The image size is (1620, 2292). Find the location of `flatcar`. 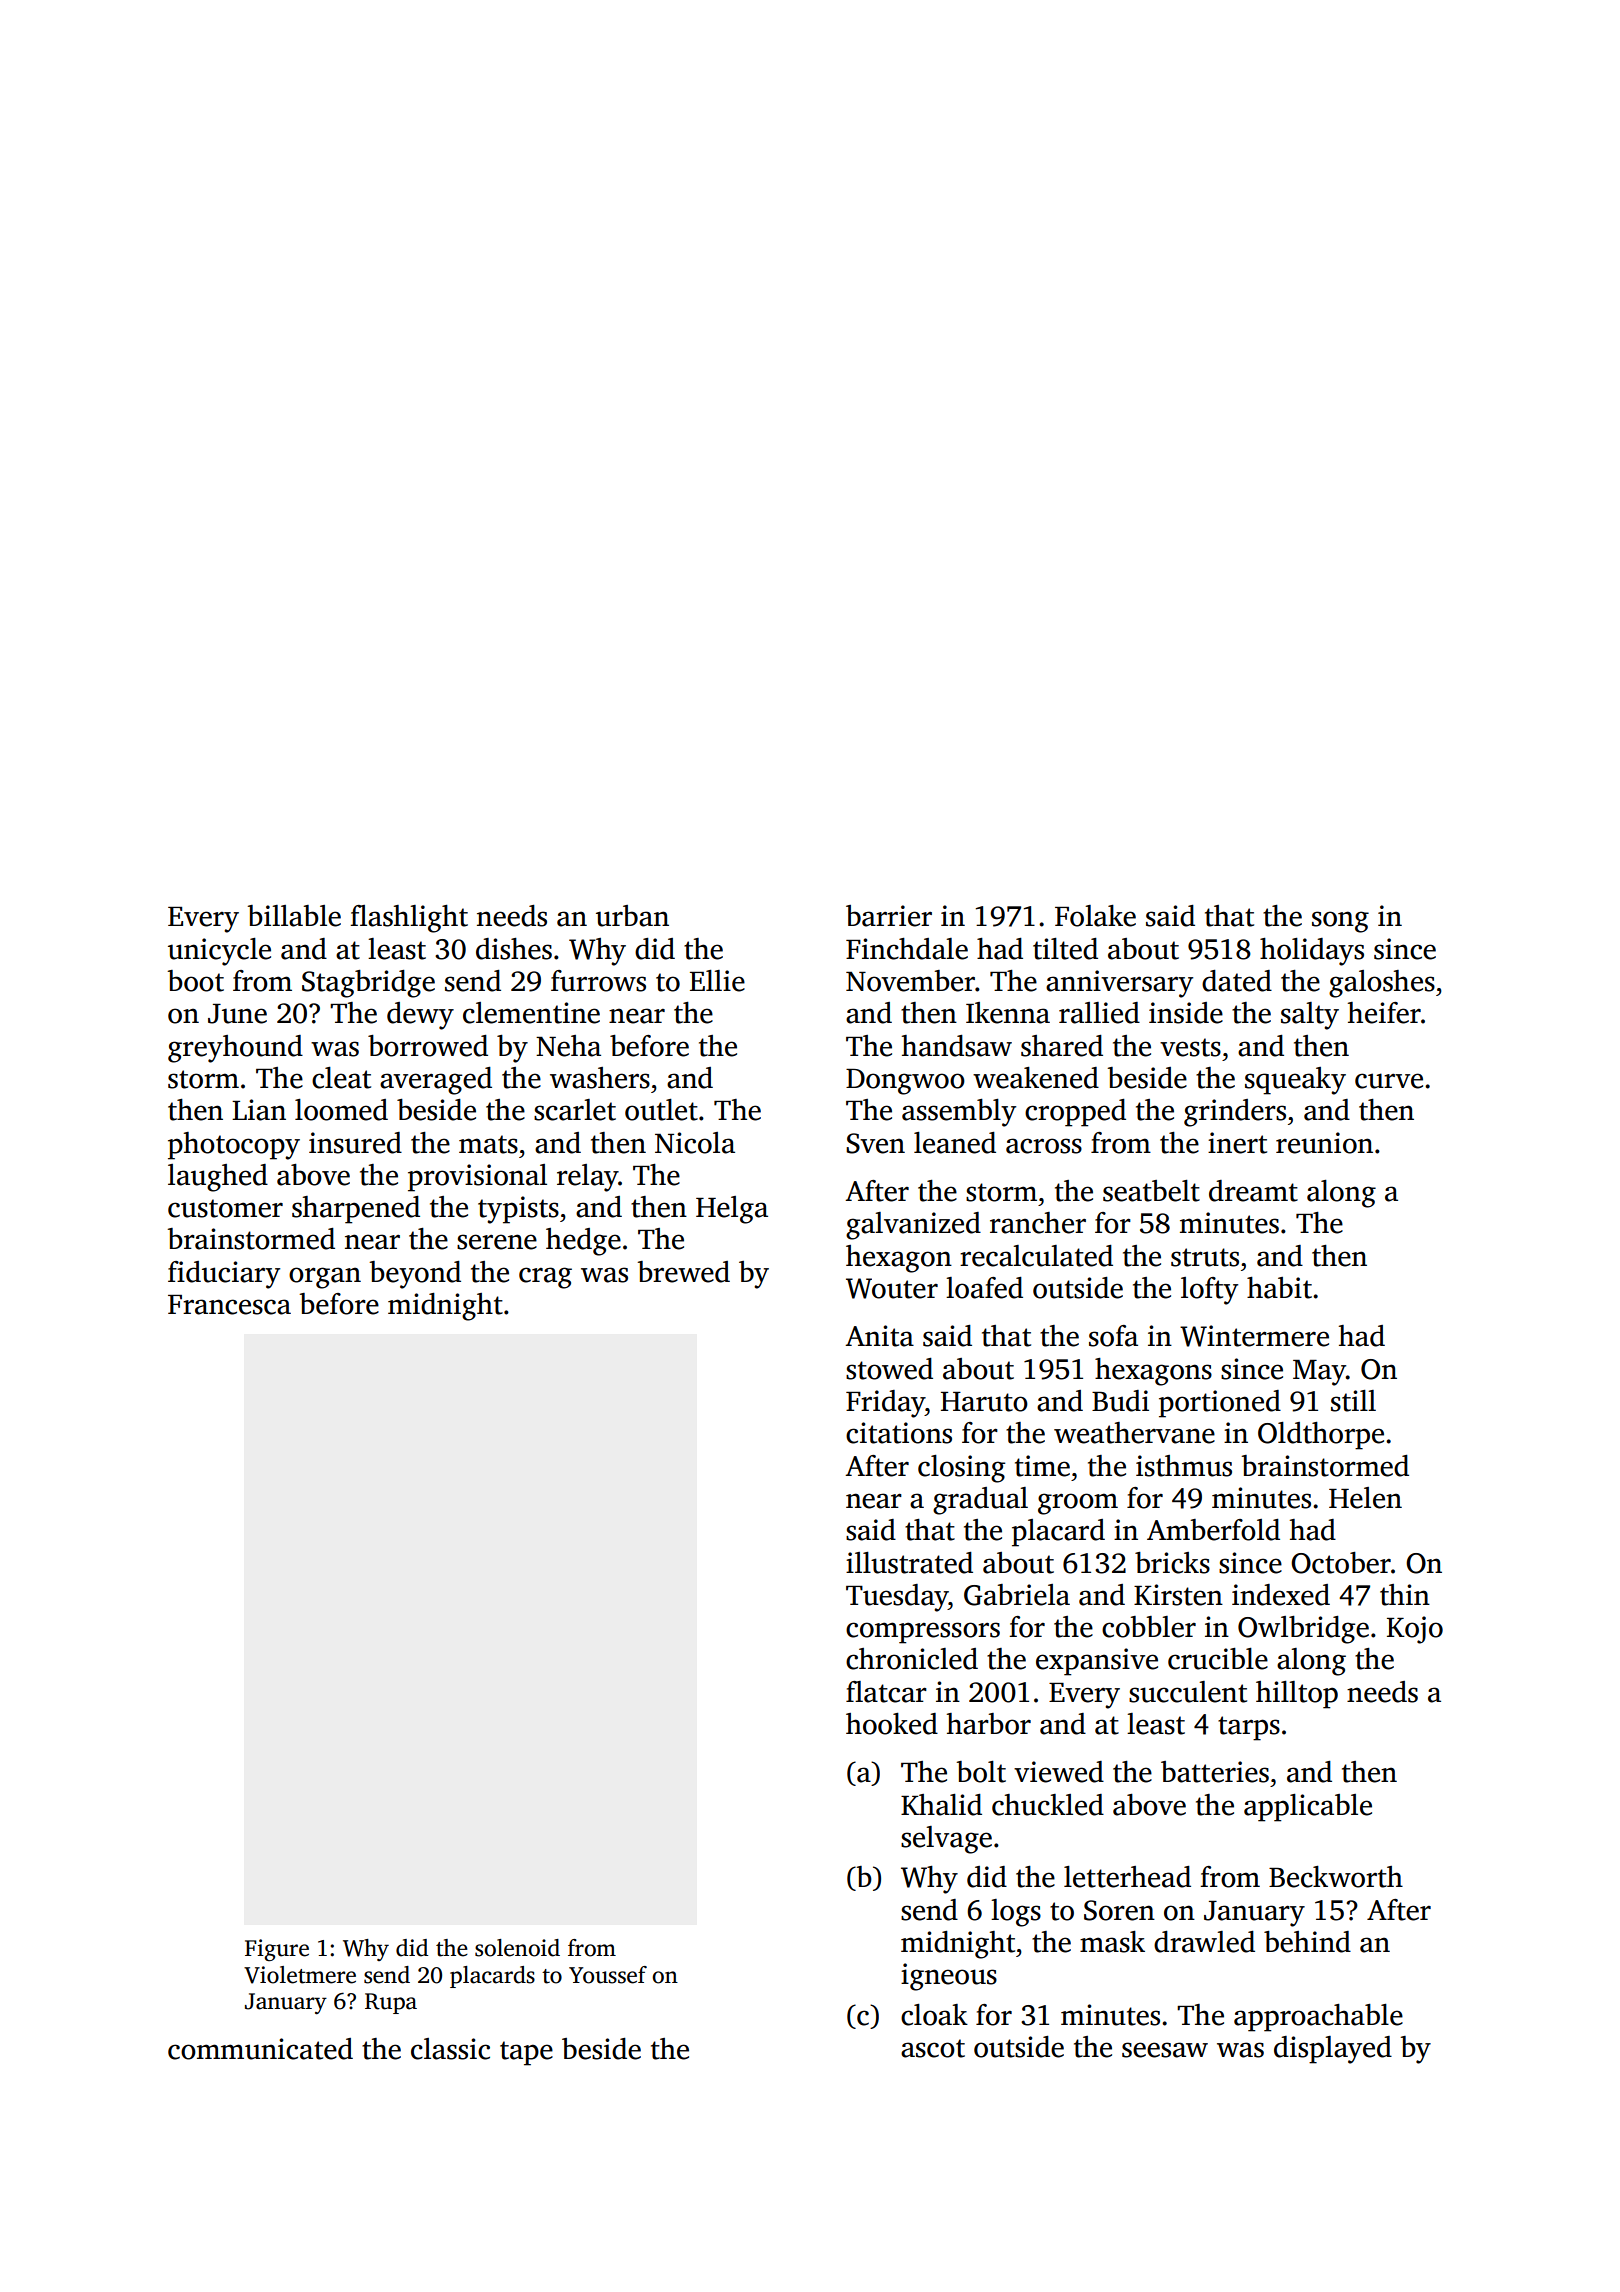

flatcar is located at coordinates (886, 1692).
